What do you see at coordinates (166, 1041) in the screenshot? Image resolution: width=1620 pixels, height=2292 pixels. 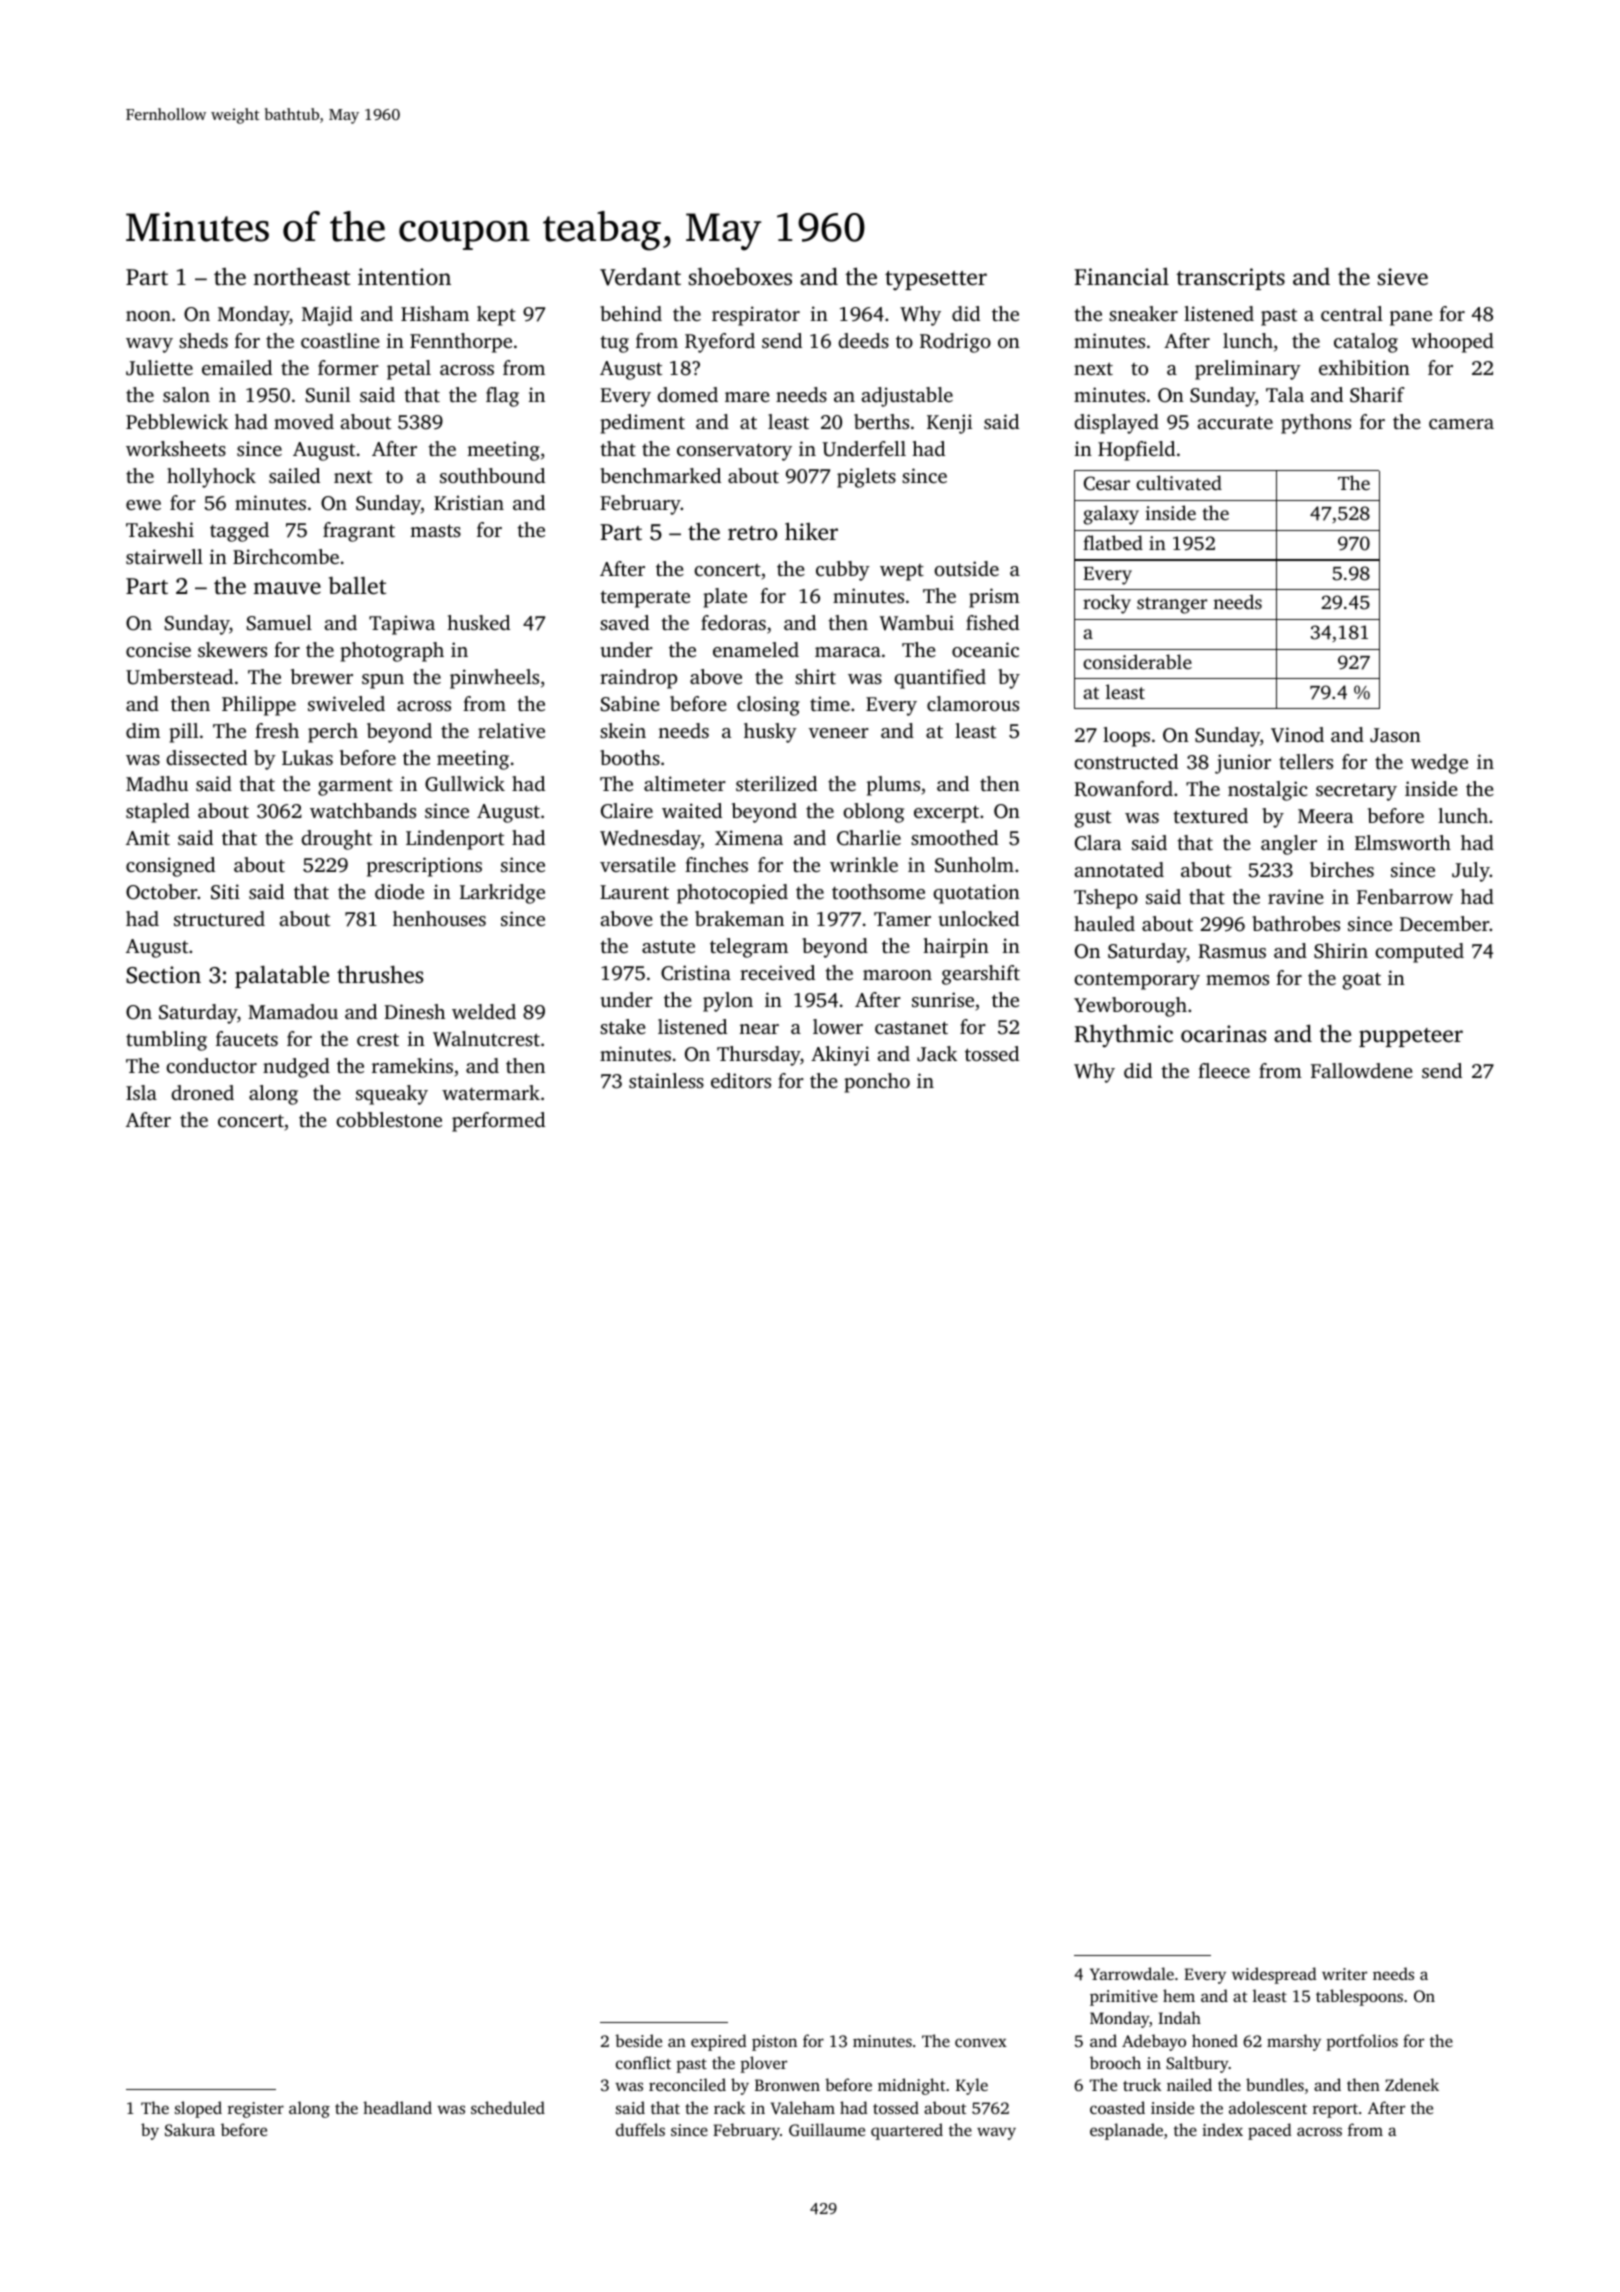 I see `tumbling` at bounding box center [166, 1041].
